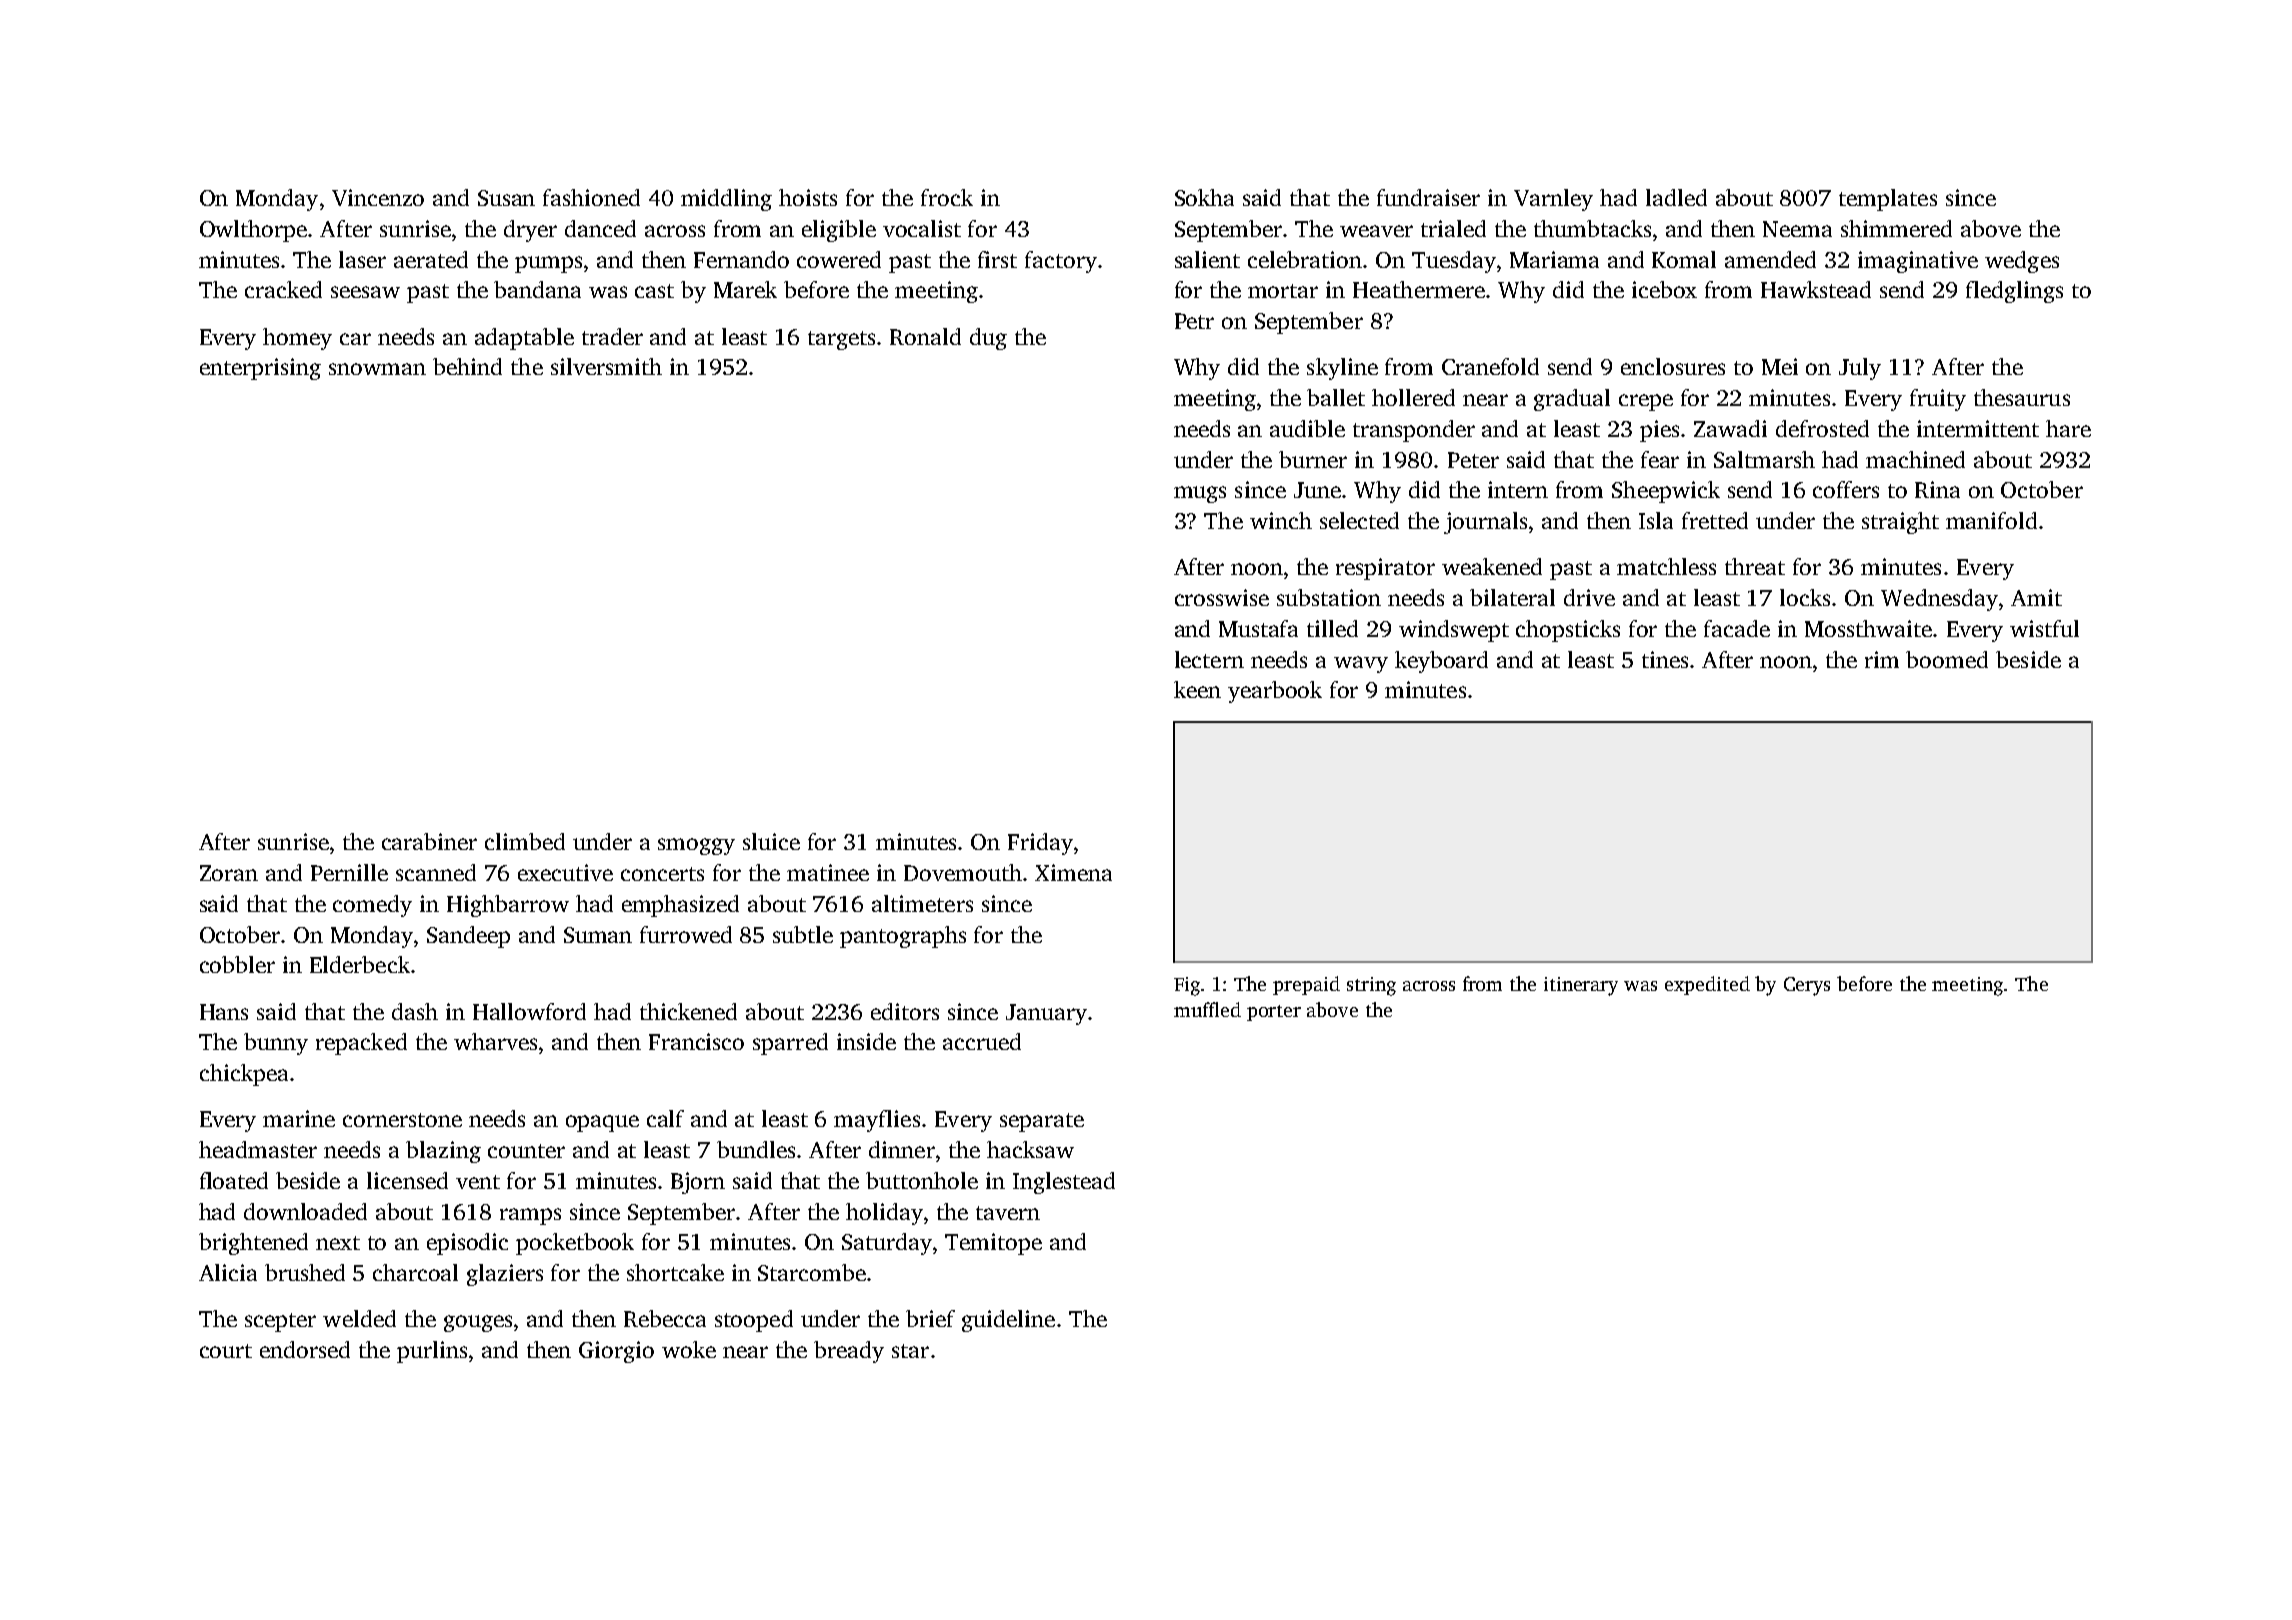  Describe the element at coordinates (226, 1351) in the screenshot. I see `court` at that location.
